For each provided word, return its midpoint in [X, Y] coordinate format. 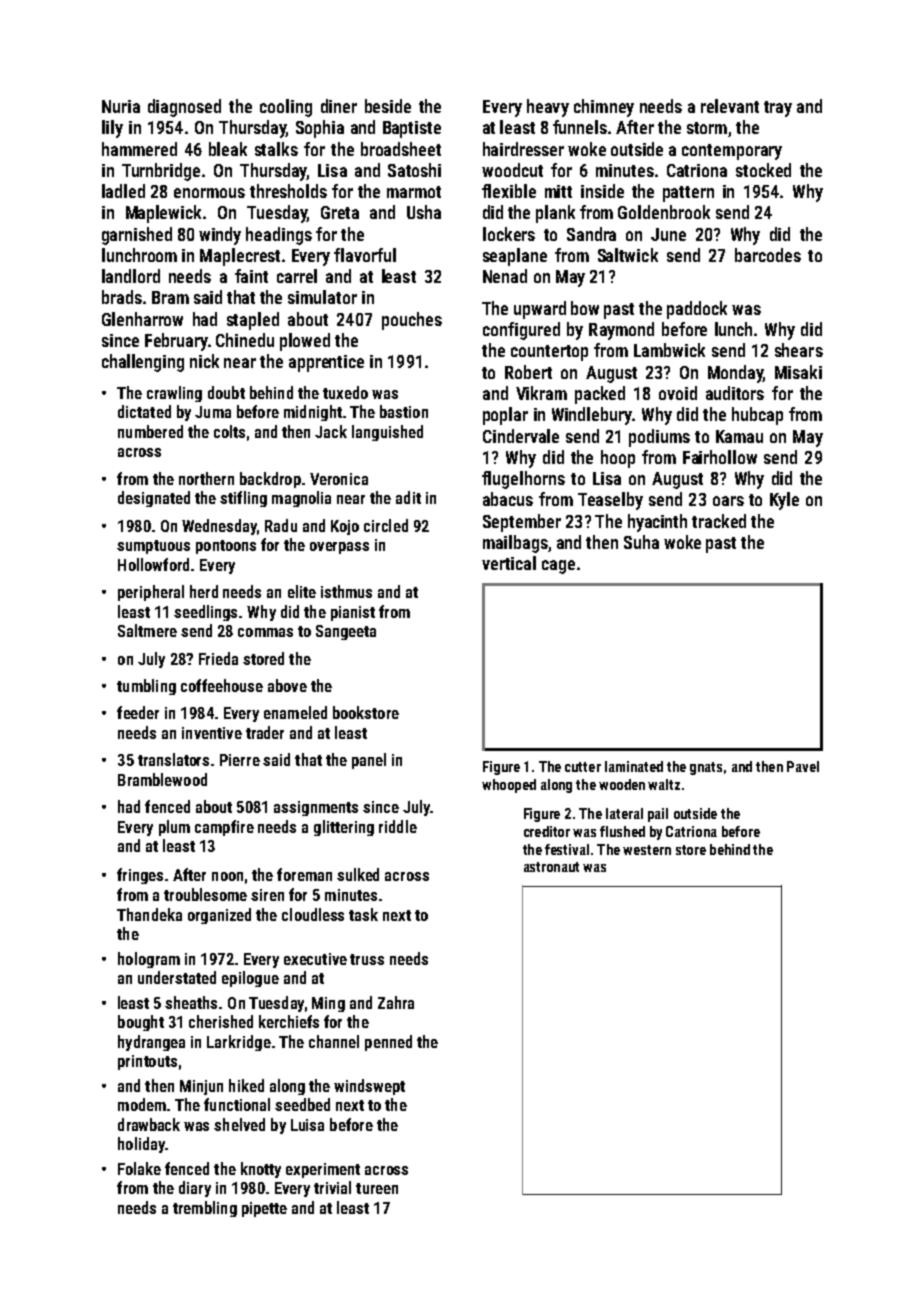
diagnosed [184, 108]
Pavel [803, 766]
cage [558, 567]
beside [388, 106]
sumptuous [153, 547]
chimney [604, 108]
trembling [205, 1209]
